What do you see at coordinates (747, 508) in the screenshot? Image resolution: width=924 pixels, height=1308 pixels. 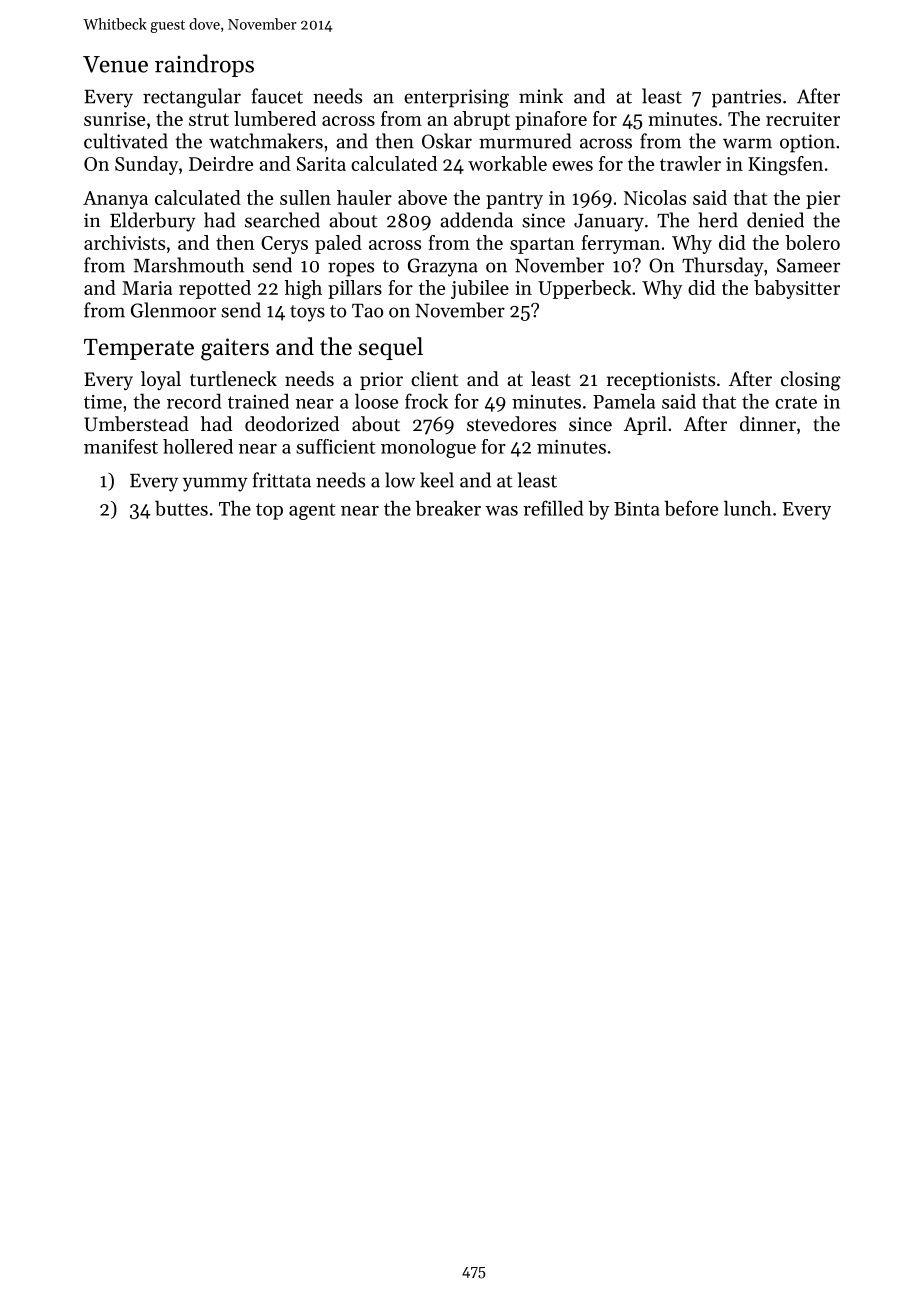 I see `lunch` at bounding box center [747, 508].
